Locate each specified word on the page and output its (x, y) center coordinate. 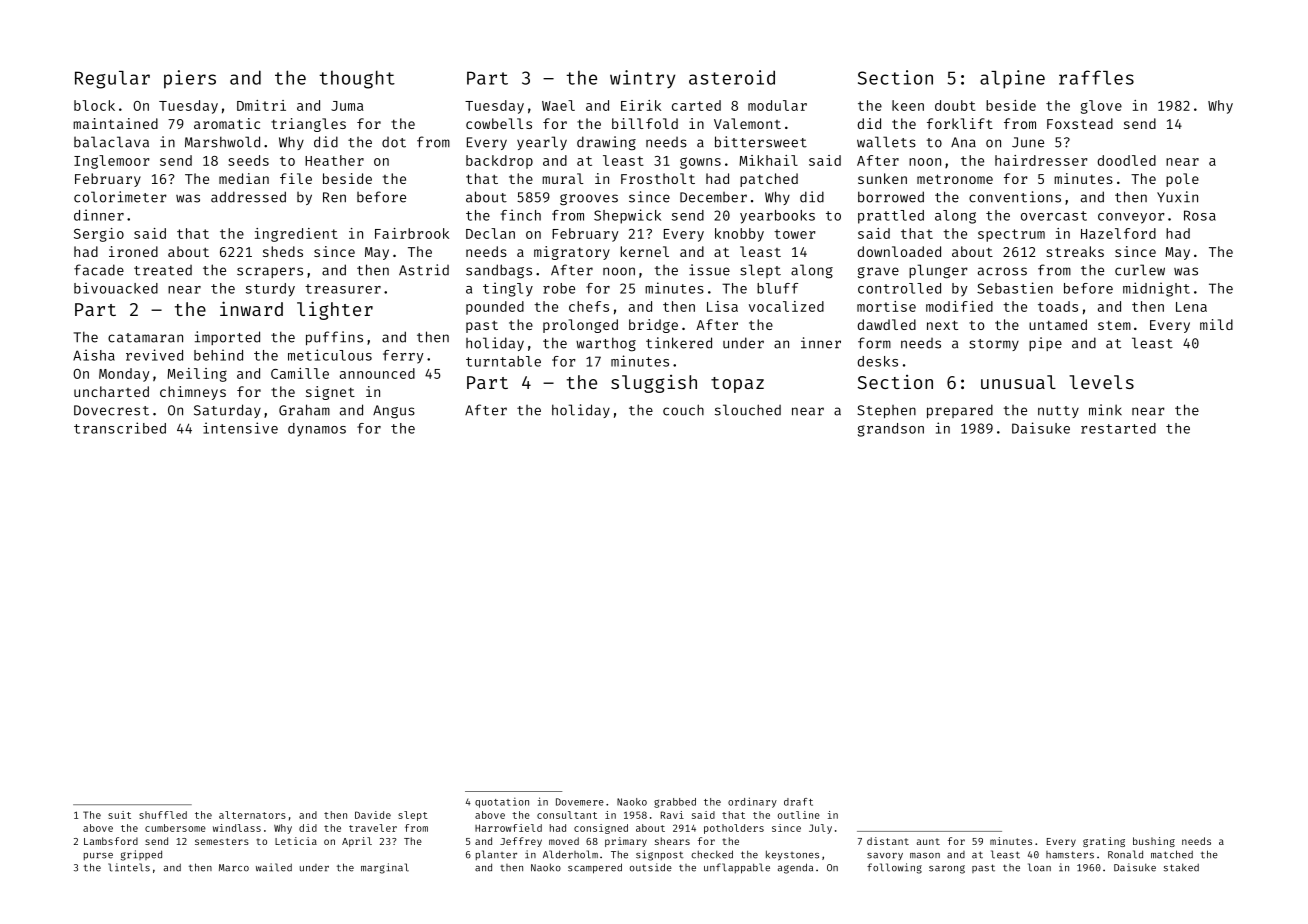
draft (798, 802)
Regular (112, 80)
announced (377, 373)
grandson (891, 430)
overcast (1054, 216)
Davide (373, 815)
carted (696, 105)
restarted (1118, 428)
